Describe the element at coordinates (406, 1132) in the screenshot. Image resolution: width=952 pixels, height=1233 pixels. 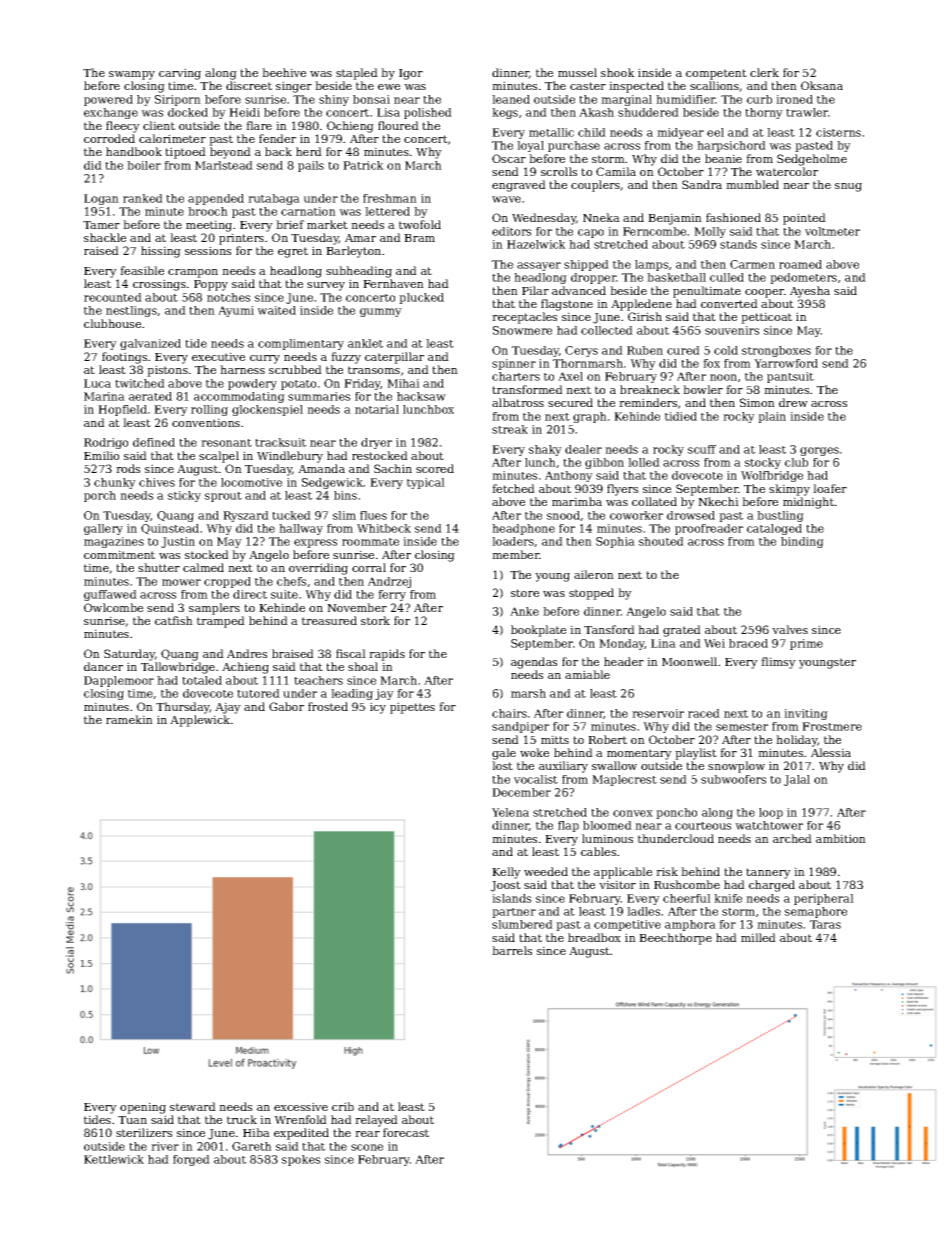
I see `forecast` at that location.
